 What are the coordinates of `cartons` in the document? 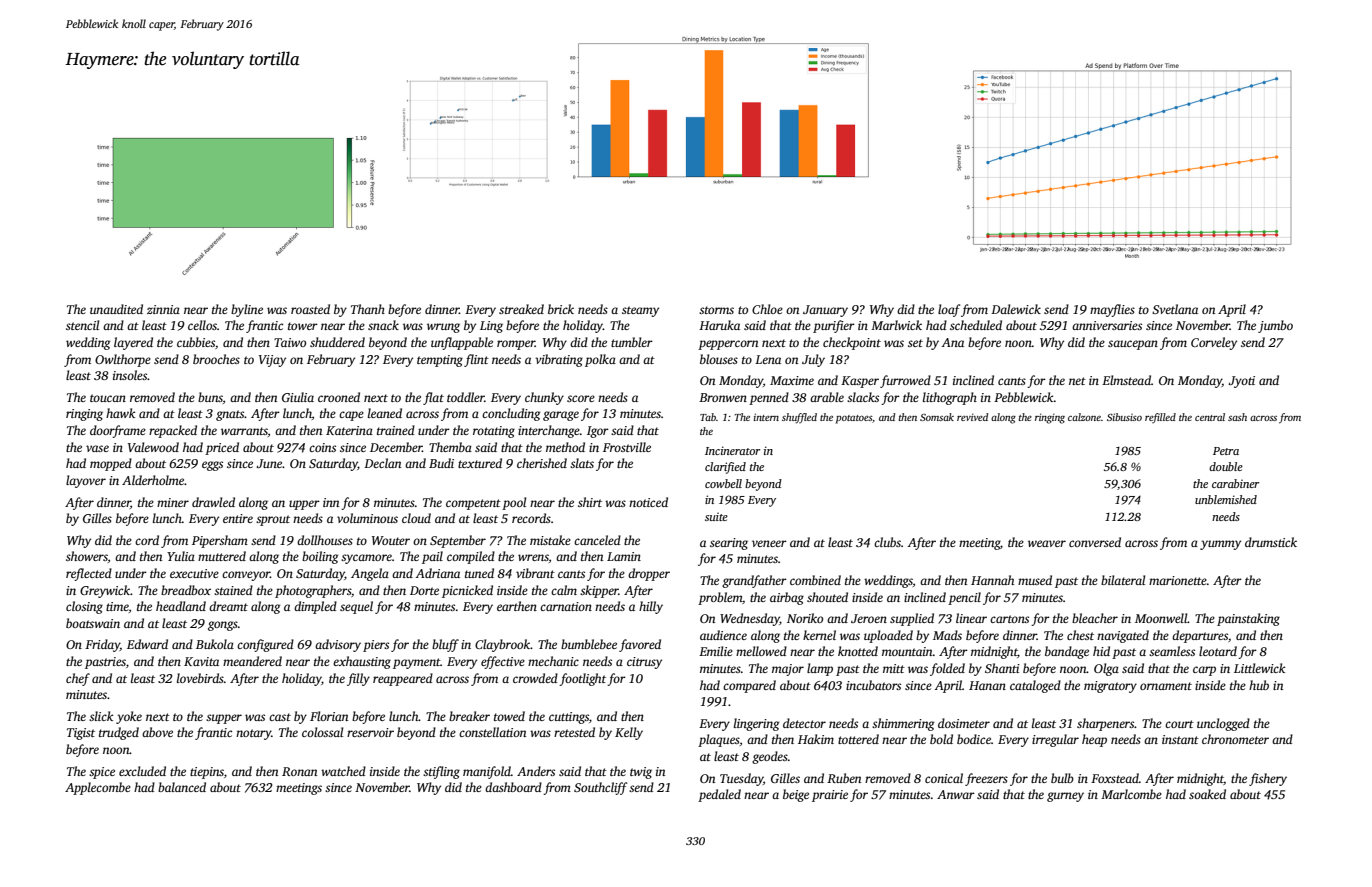 It's located at (1009, 619).
